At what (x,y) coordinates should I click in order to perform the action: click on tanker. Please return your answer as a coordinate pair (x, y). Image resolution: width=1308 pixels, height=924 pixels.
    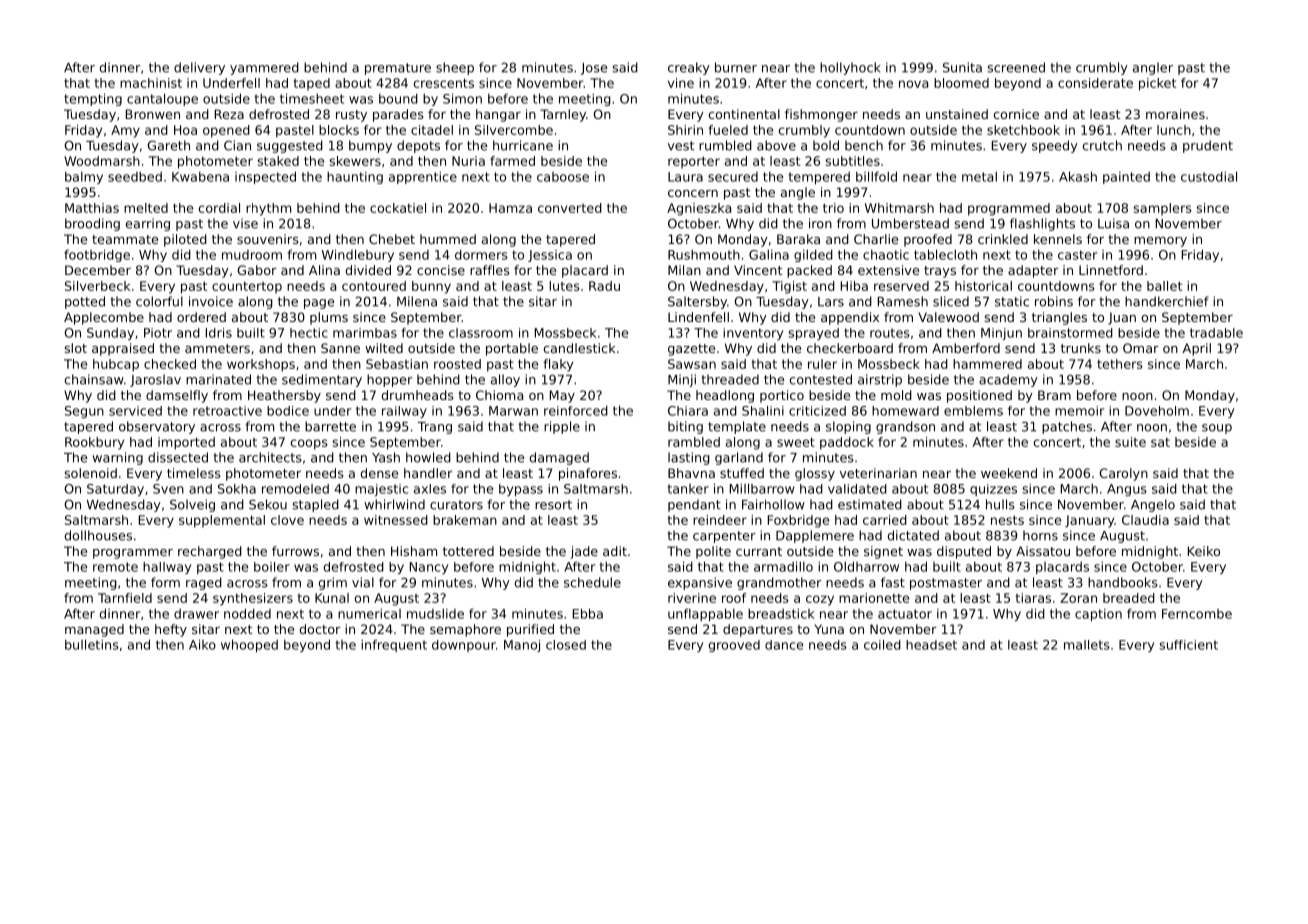
    Looking at the image, I should click on (688, 489).
